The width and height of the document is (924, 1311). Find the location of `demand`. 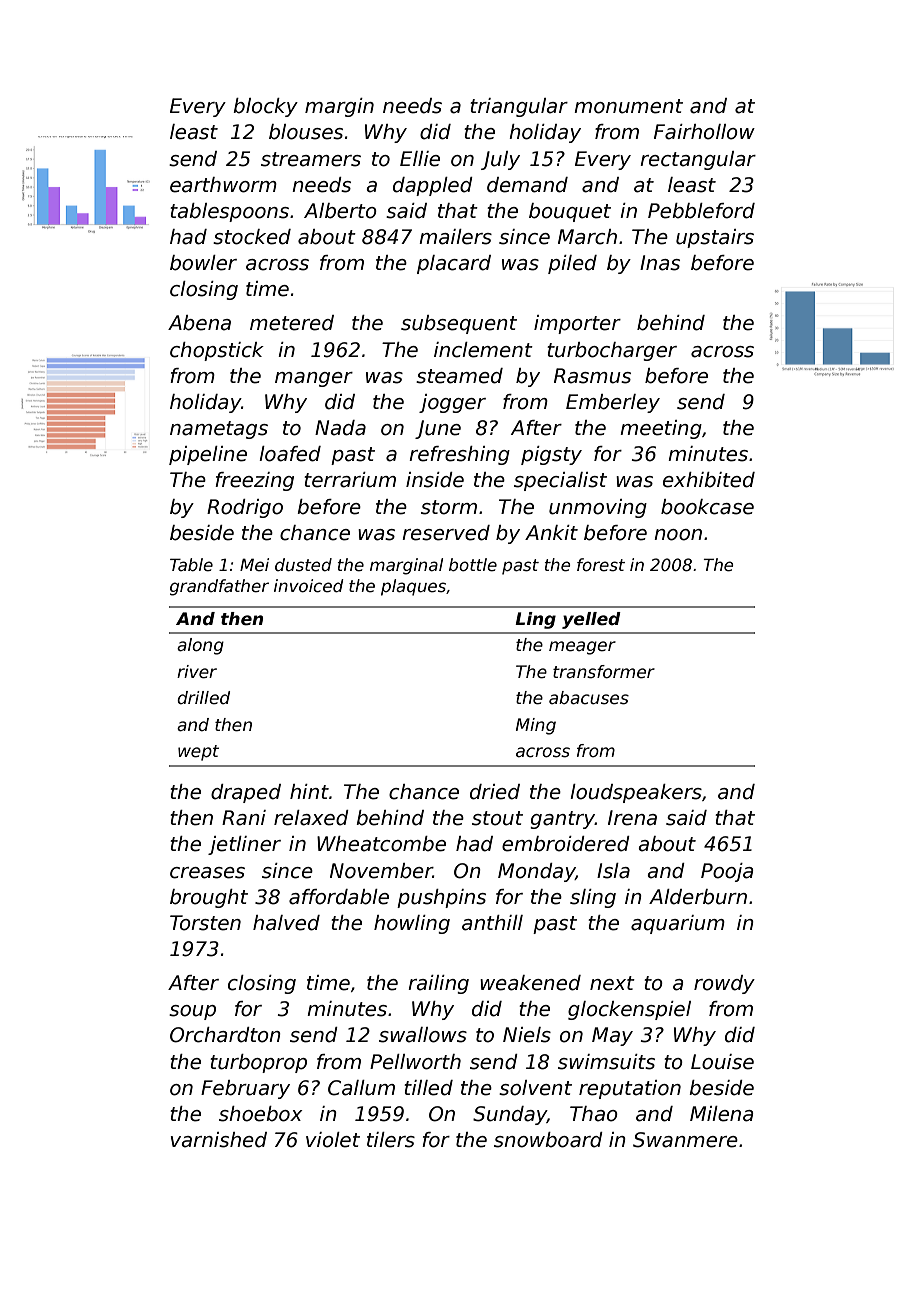

demand is located at coordinates (527, 185).
